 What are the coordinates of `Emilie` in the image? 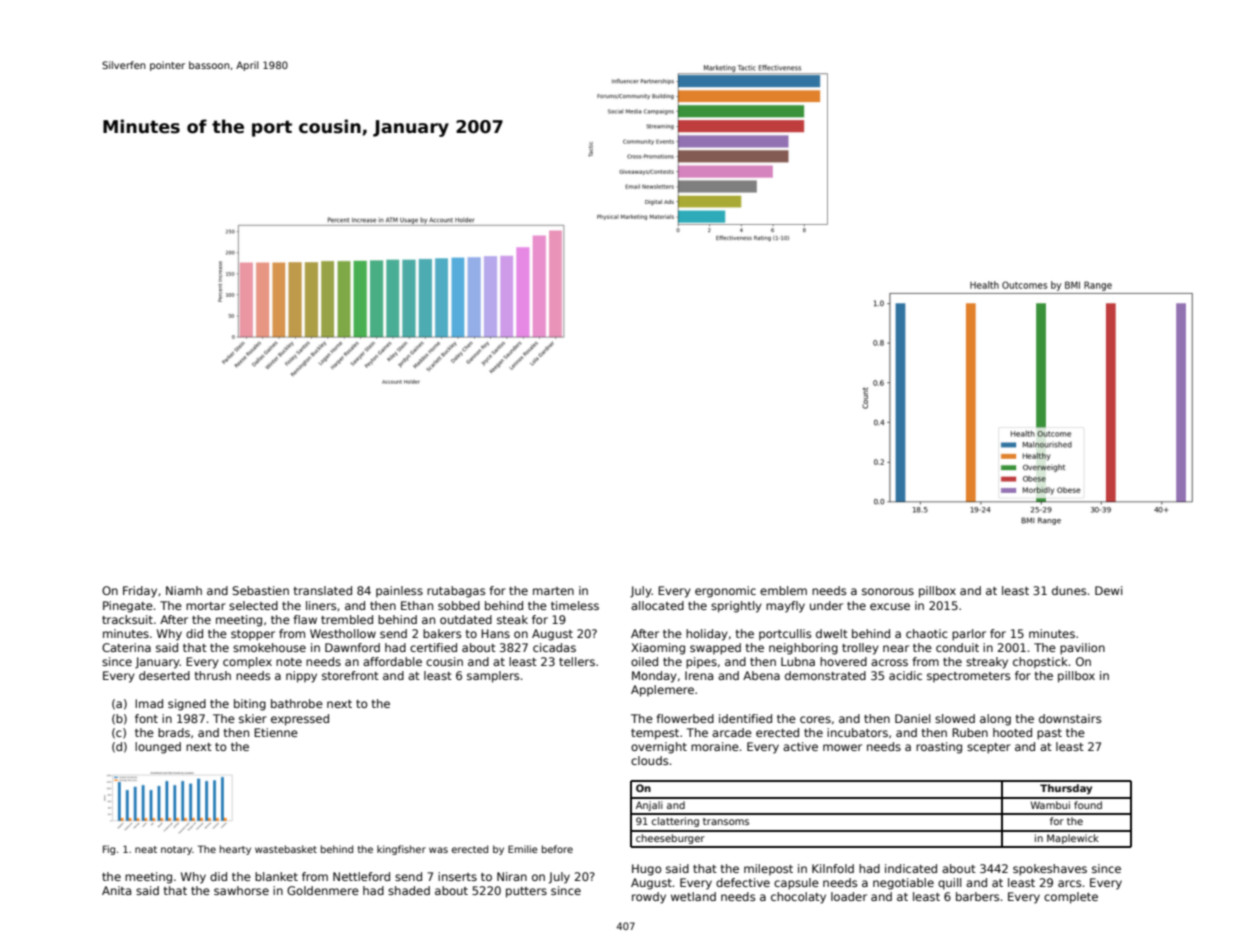 It's located at (523, 849).
